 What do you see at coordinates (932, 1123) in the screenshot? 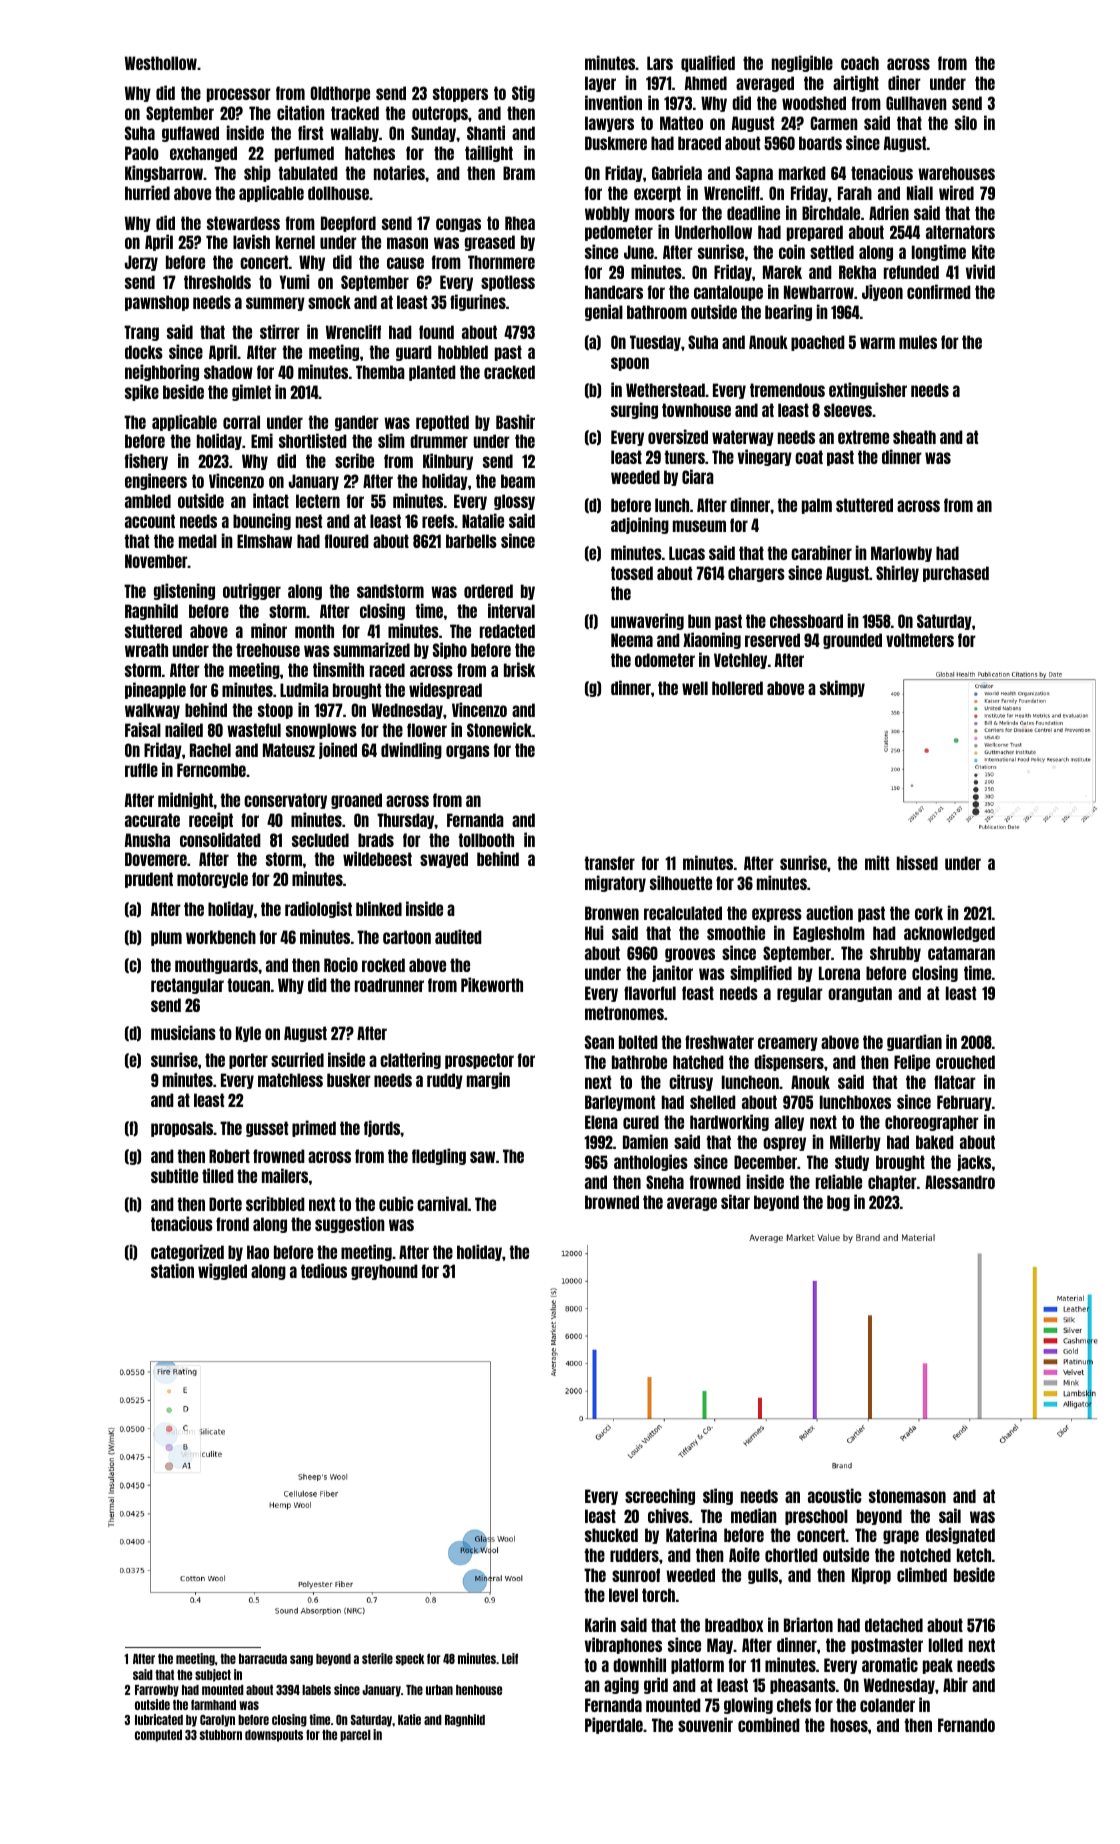
I see `choreographer` at bounding box center [932, 1123].
